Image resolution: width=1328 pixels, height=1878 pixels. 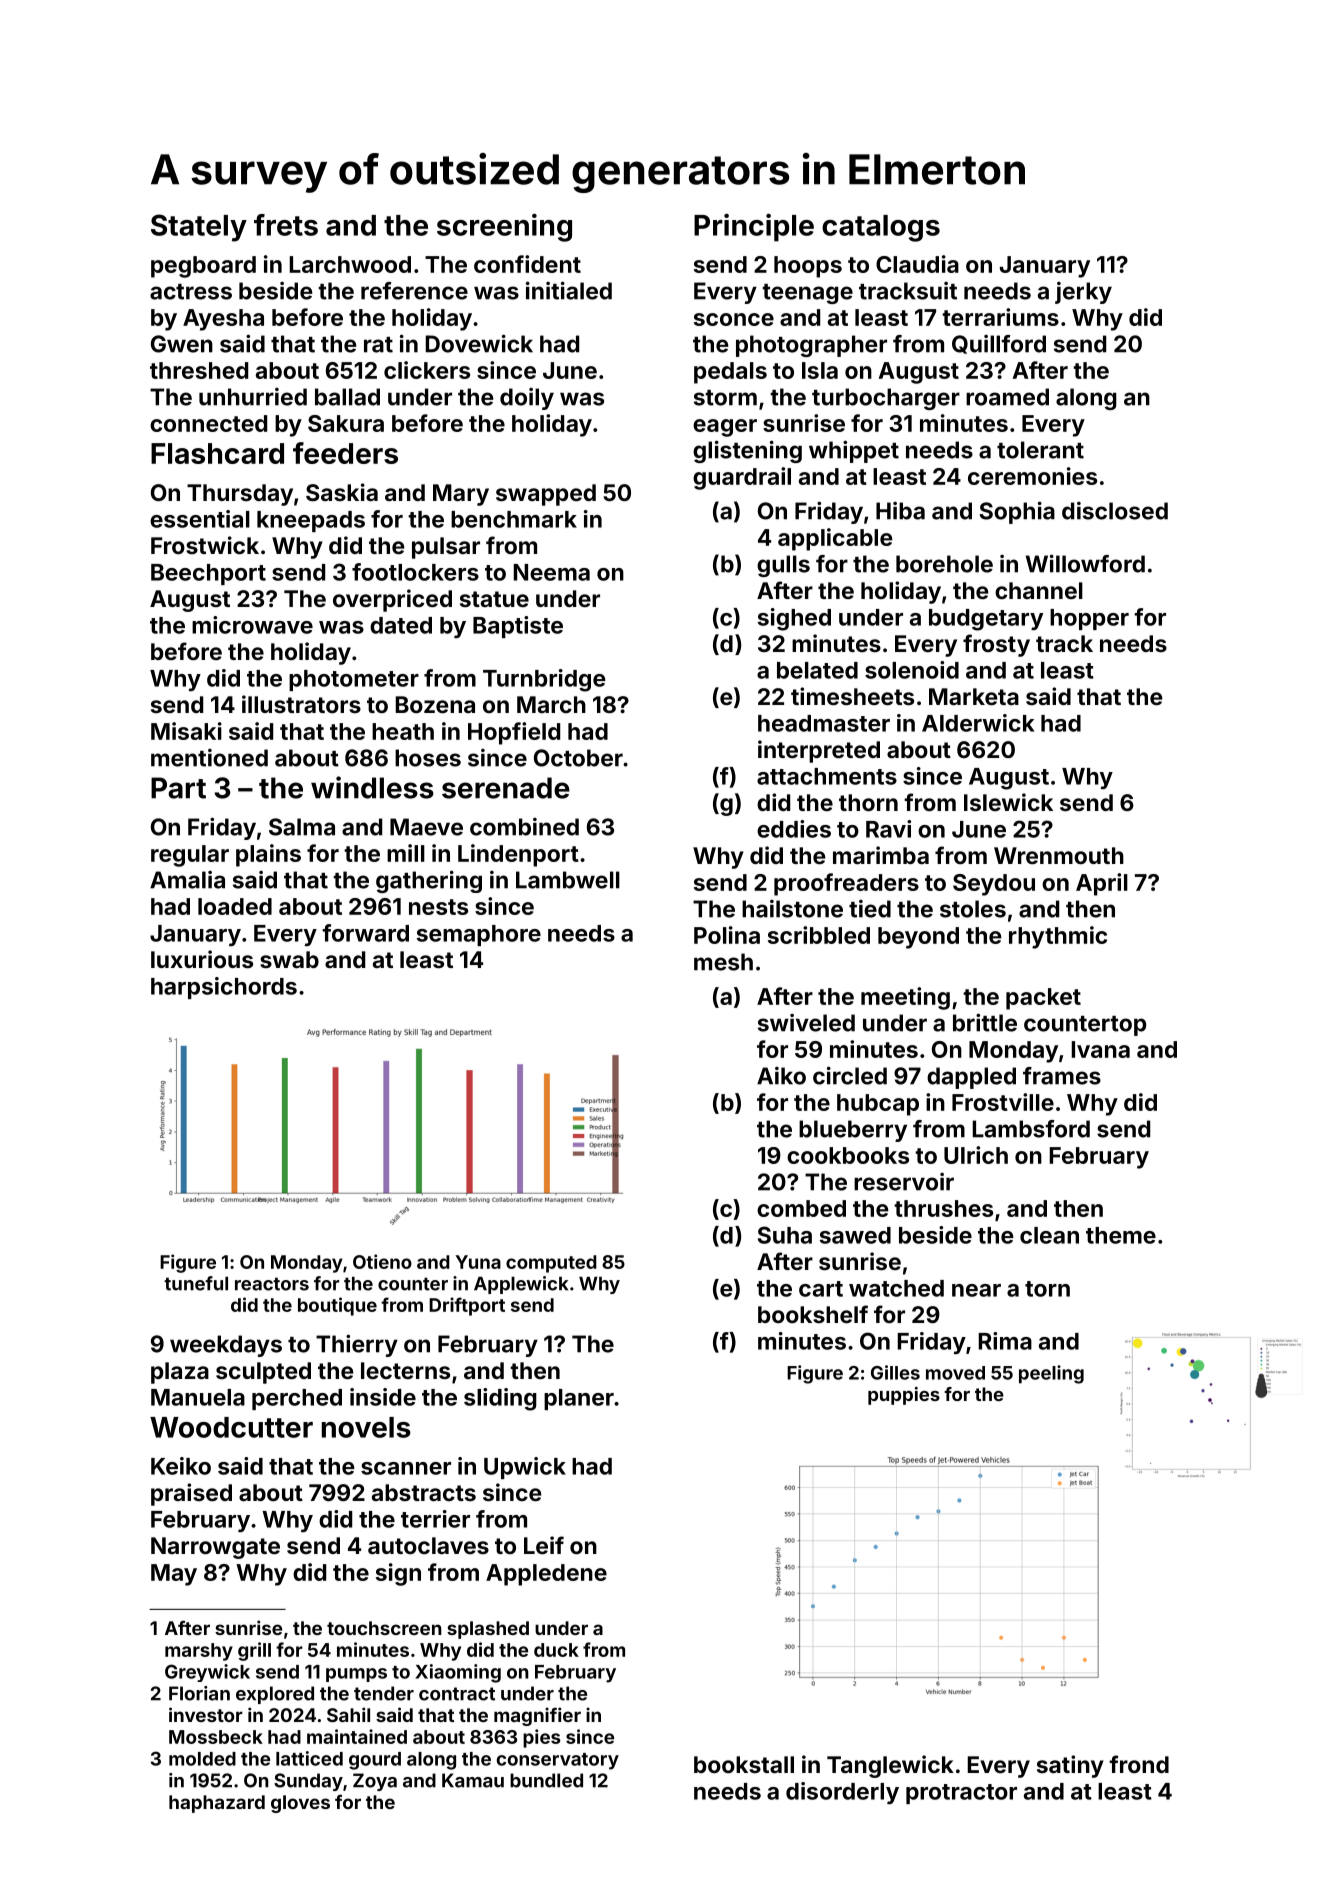 I want to click on haphazard, so click(x=217, y=1804).
